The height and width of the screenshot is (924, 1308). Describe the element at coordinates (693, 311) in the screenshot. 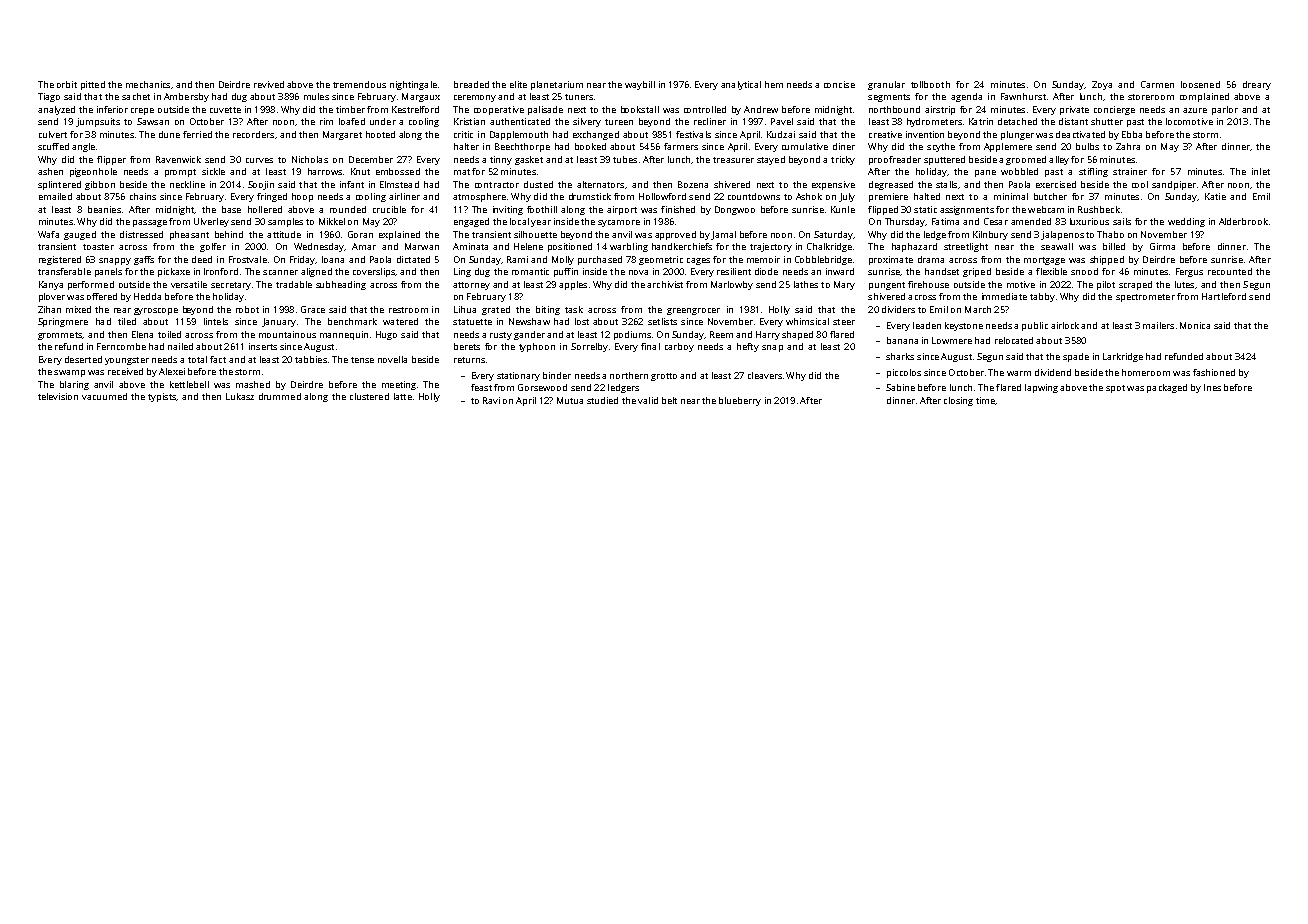

I see `greengrocer` at that location.
